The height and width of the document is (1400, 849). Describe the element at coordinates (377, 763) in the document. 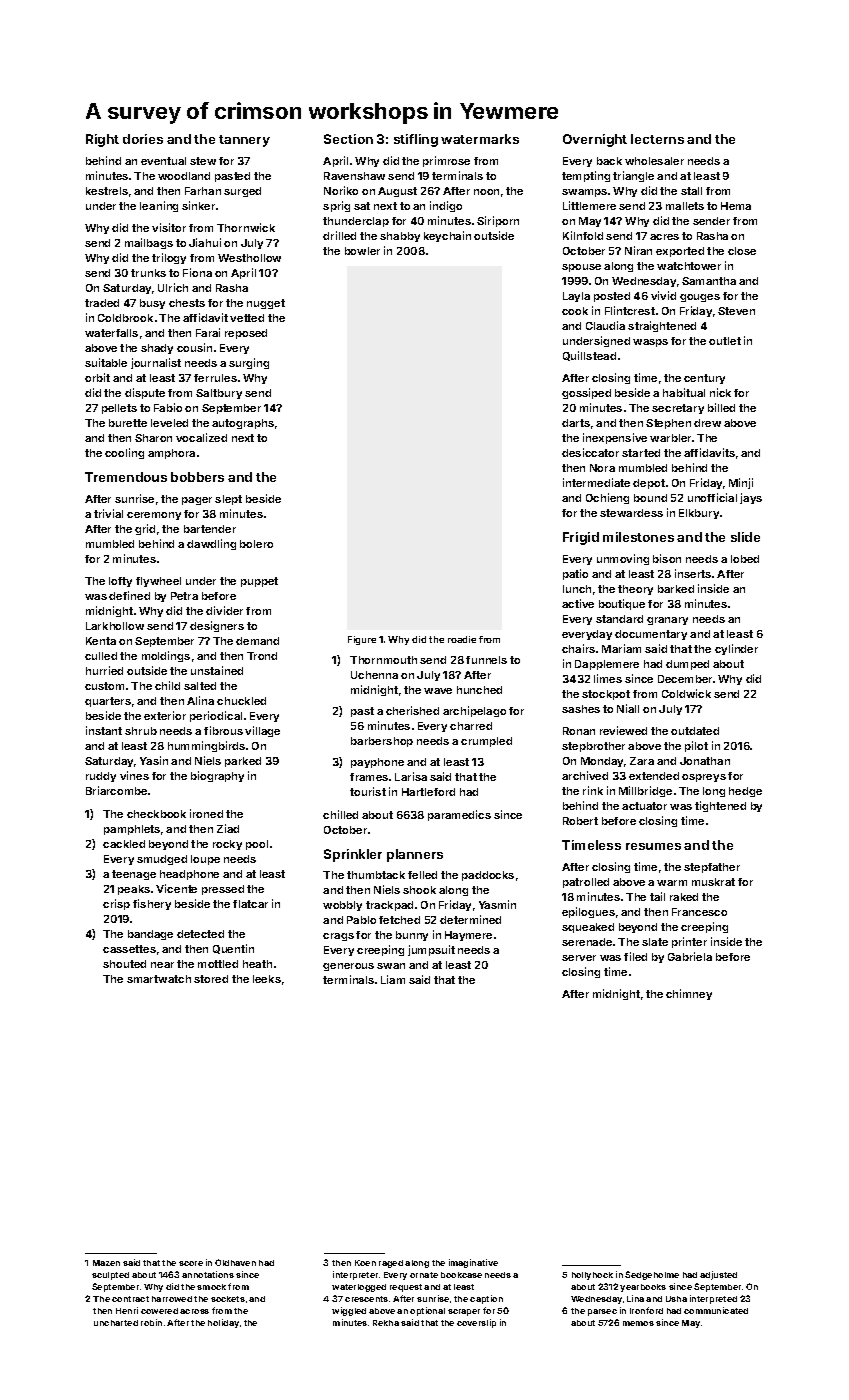

I see `payphone` at that location.
